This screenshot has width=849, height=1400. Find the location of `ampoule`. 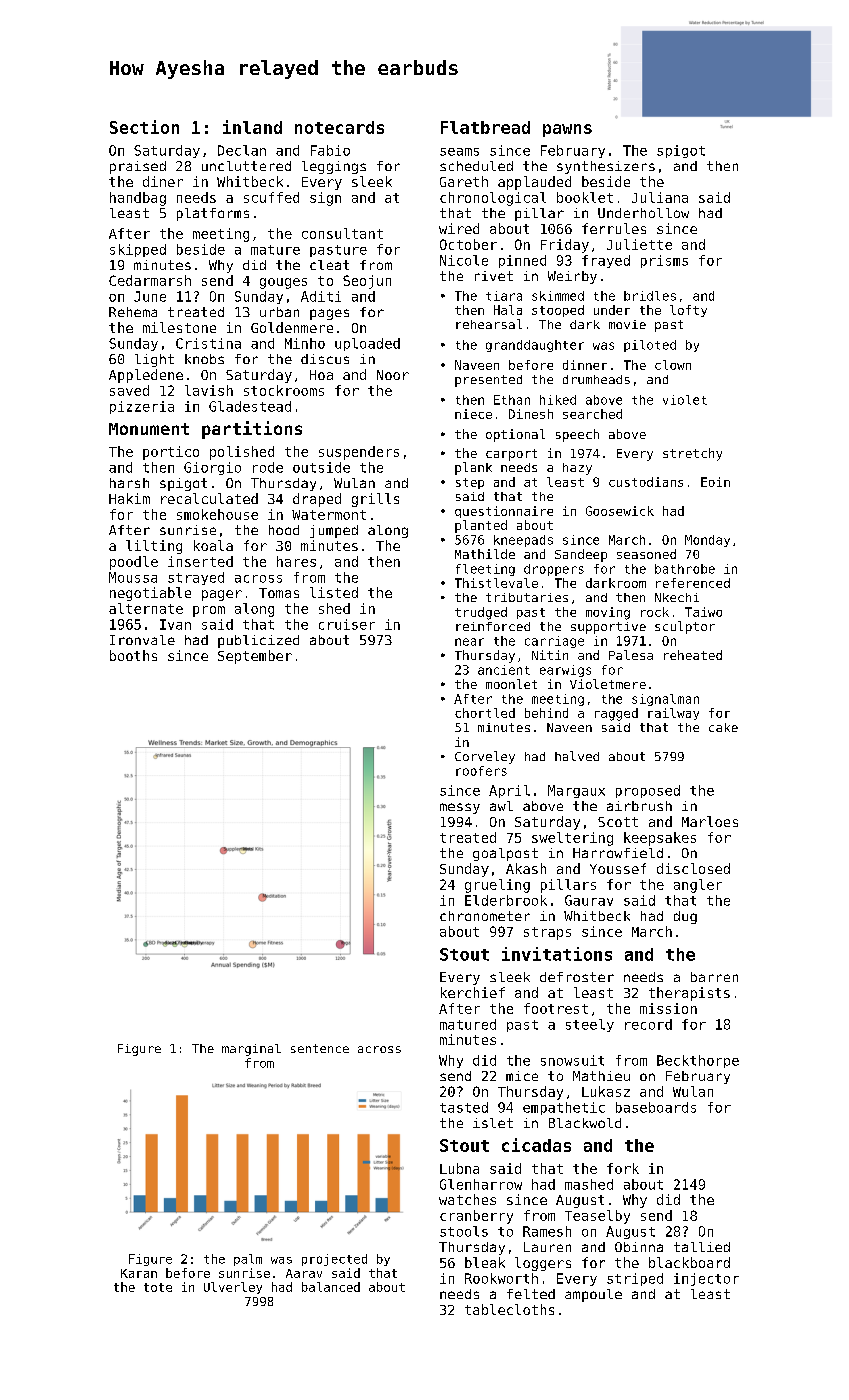

ampoule is located at coordinates (593, 1295).
